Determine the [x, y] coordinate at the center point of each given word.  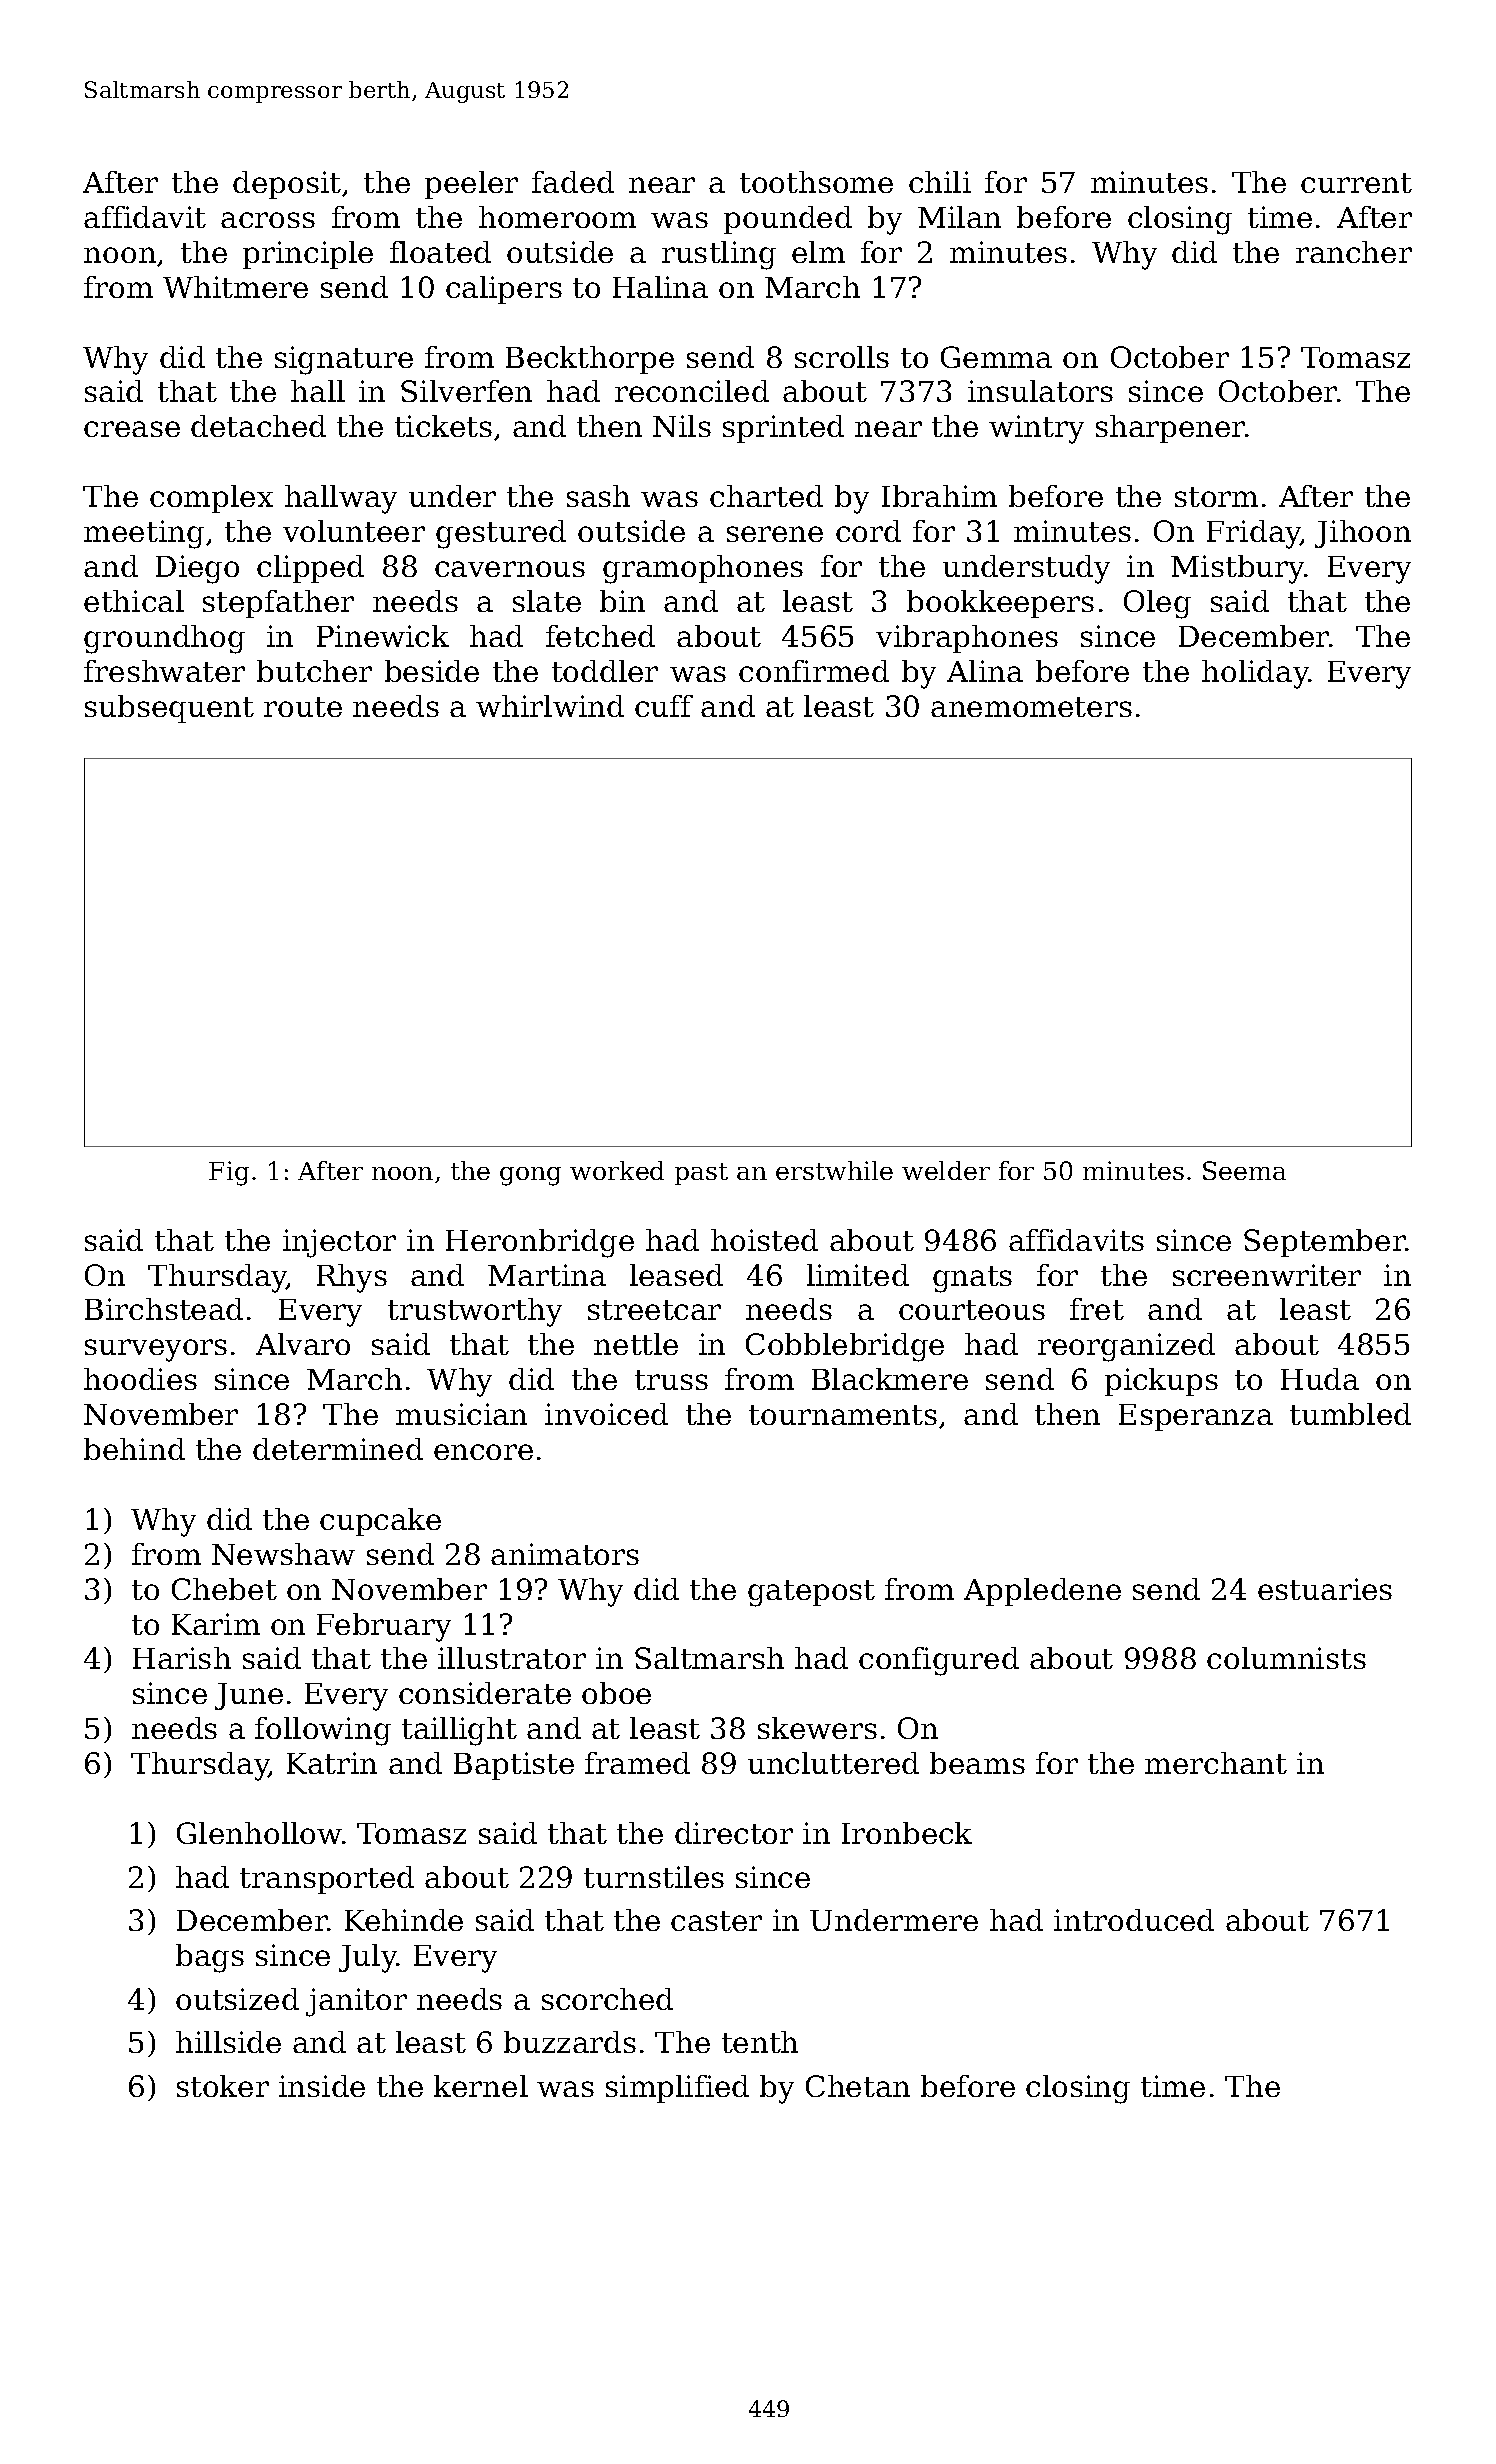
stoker [223, 2086]
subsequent [169, 709]
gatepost [811, 1593]
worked [617, 1170]
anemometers [1031, 707]
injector [339, 1243]
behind [134, 1449]
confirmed [814, 671]
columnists [1286, 1658]
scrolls [842, 357]
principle [308, 255]
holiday [1255, 674]
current [1356, 183]
